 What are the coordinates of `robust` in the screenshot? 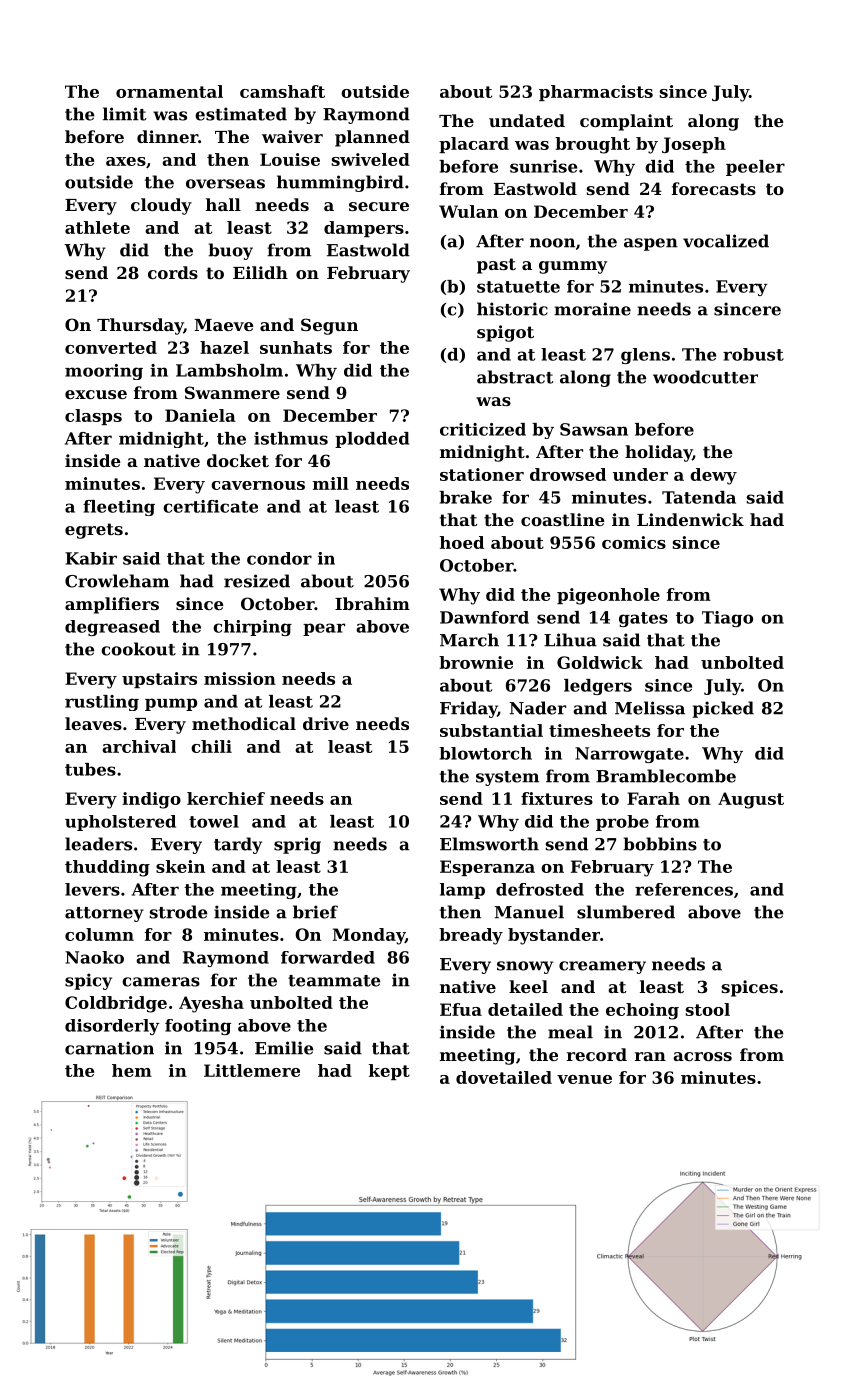 It's located at (753, 354).
